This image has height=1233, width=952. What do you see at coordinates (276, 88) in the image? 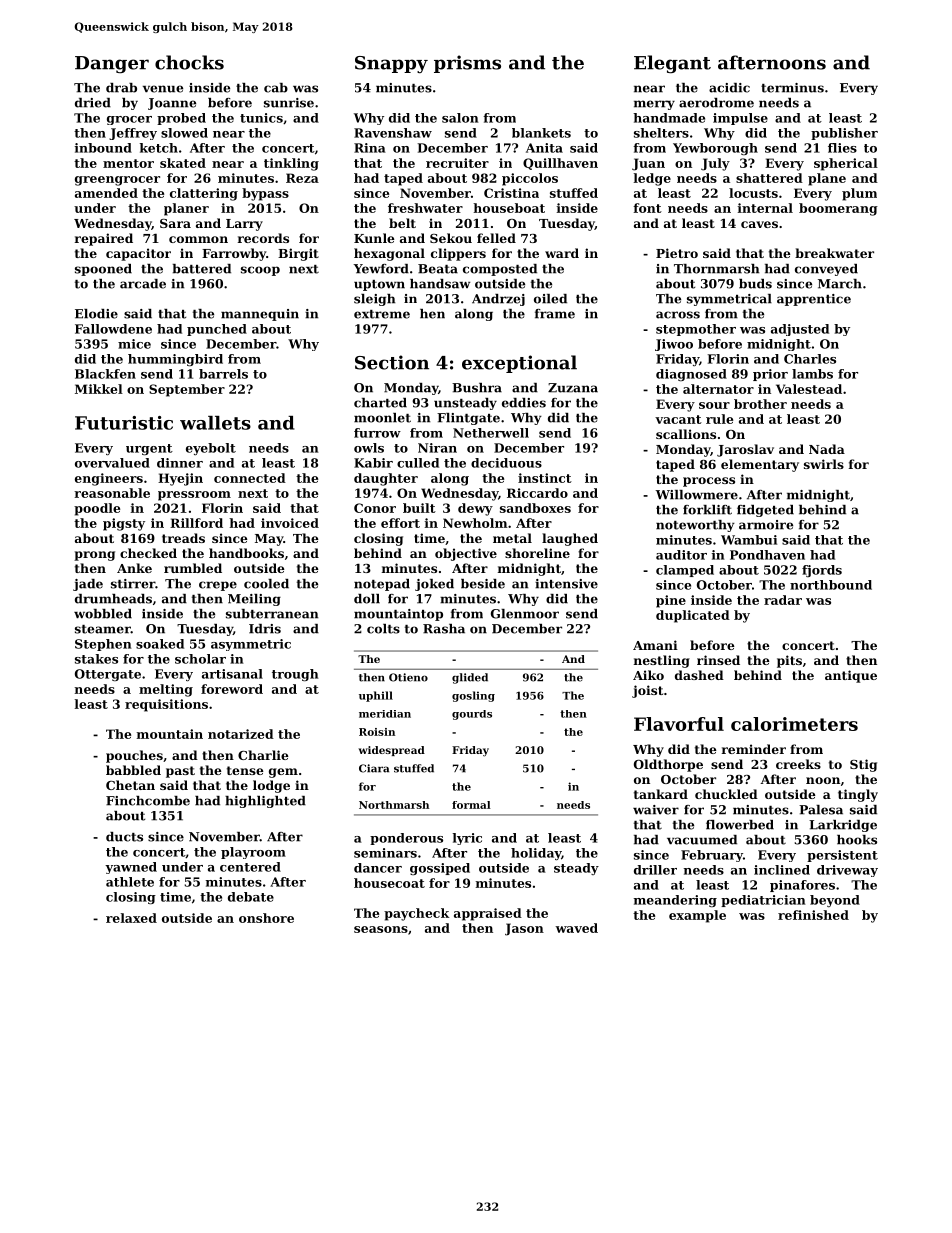
I see `cab` at bounding box center [276, 88].
